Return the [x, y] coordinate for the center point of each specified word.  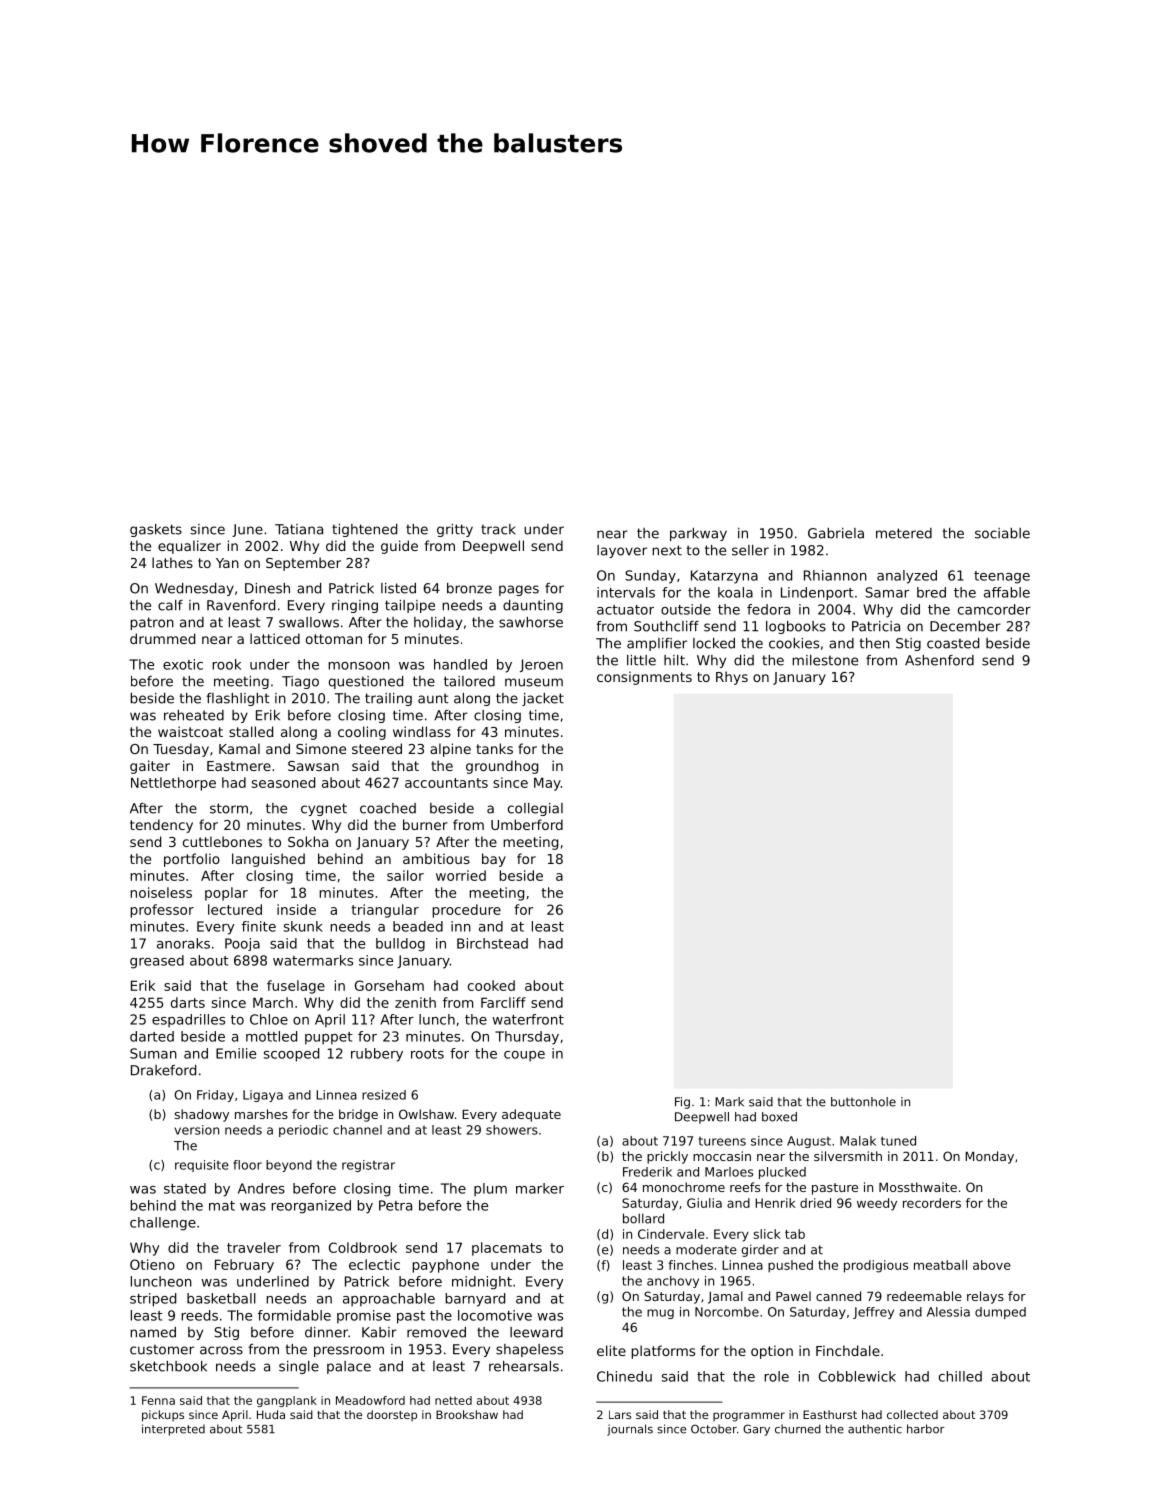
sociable [1002, 533]
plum [490, 1190]
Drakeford [163, 1070]
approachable [389, 1300]
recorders [932, 1203]
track [498, 529]
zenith [415, 1002]
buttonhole [863, 1102]
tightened [364, 530]
